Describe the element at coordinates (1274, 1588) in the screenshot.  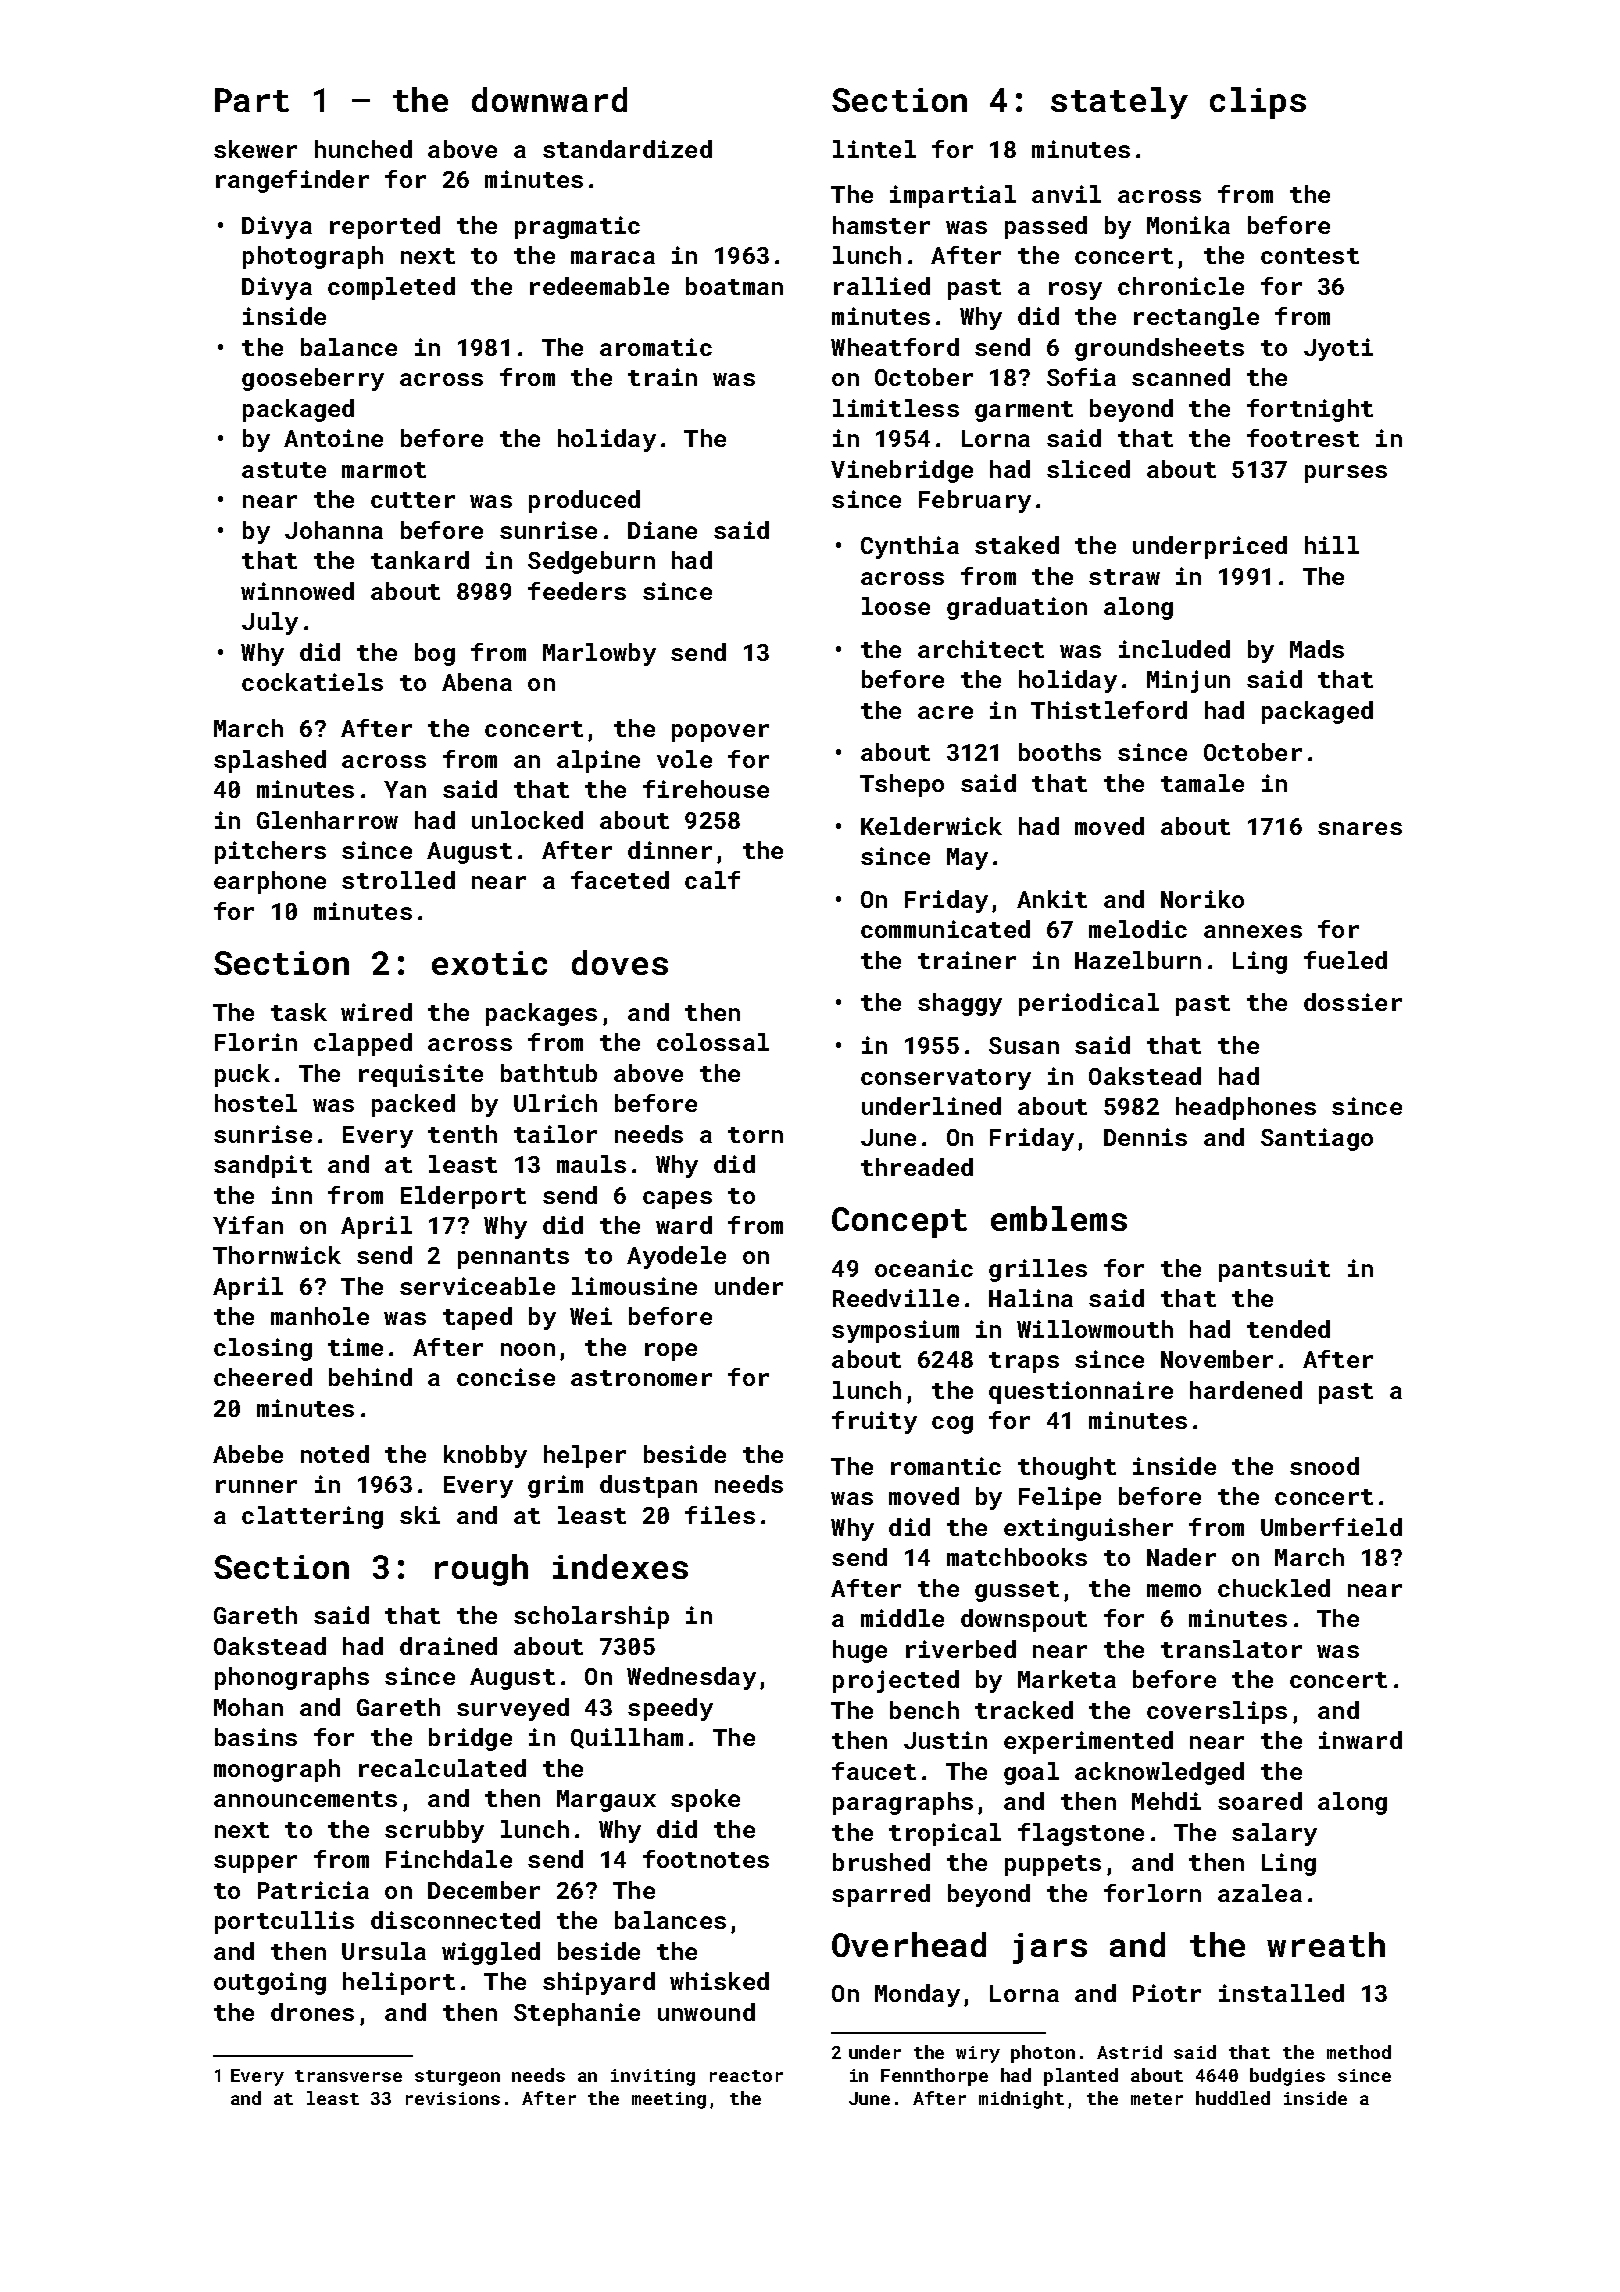
I see `chuckled` at that location.
